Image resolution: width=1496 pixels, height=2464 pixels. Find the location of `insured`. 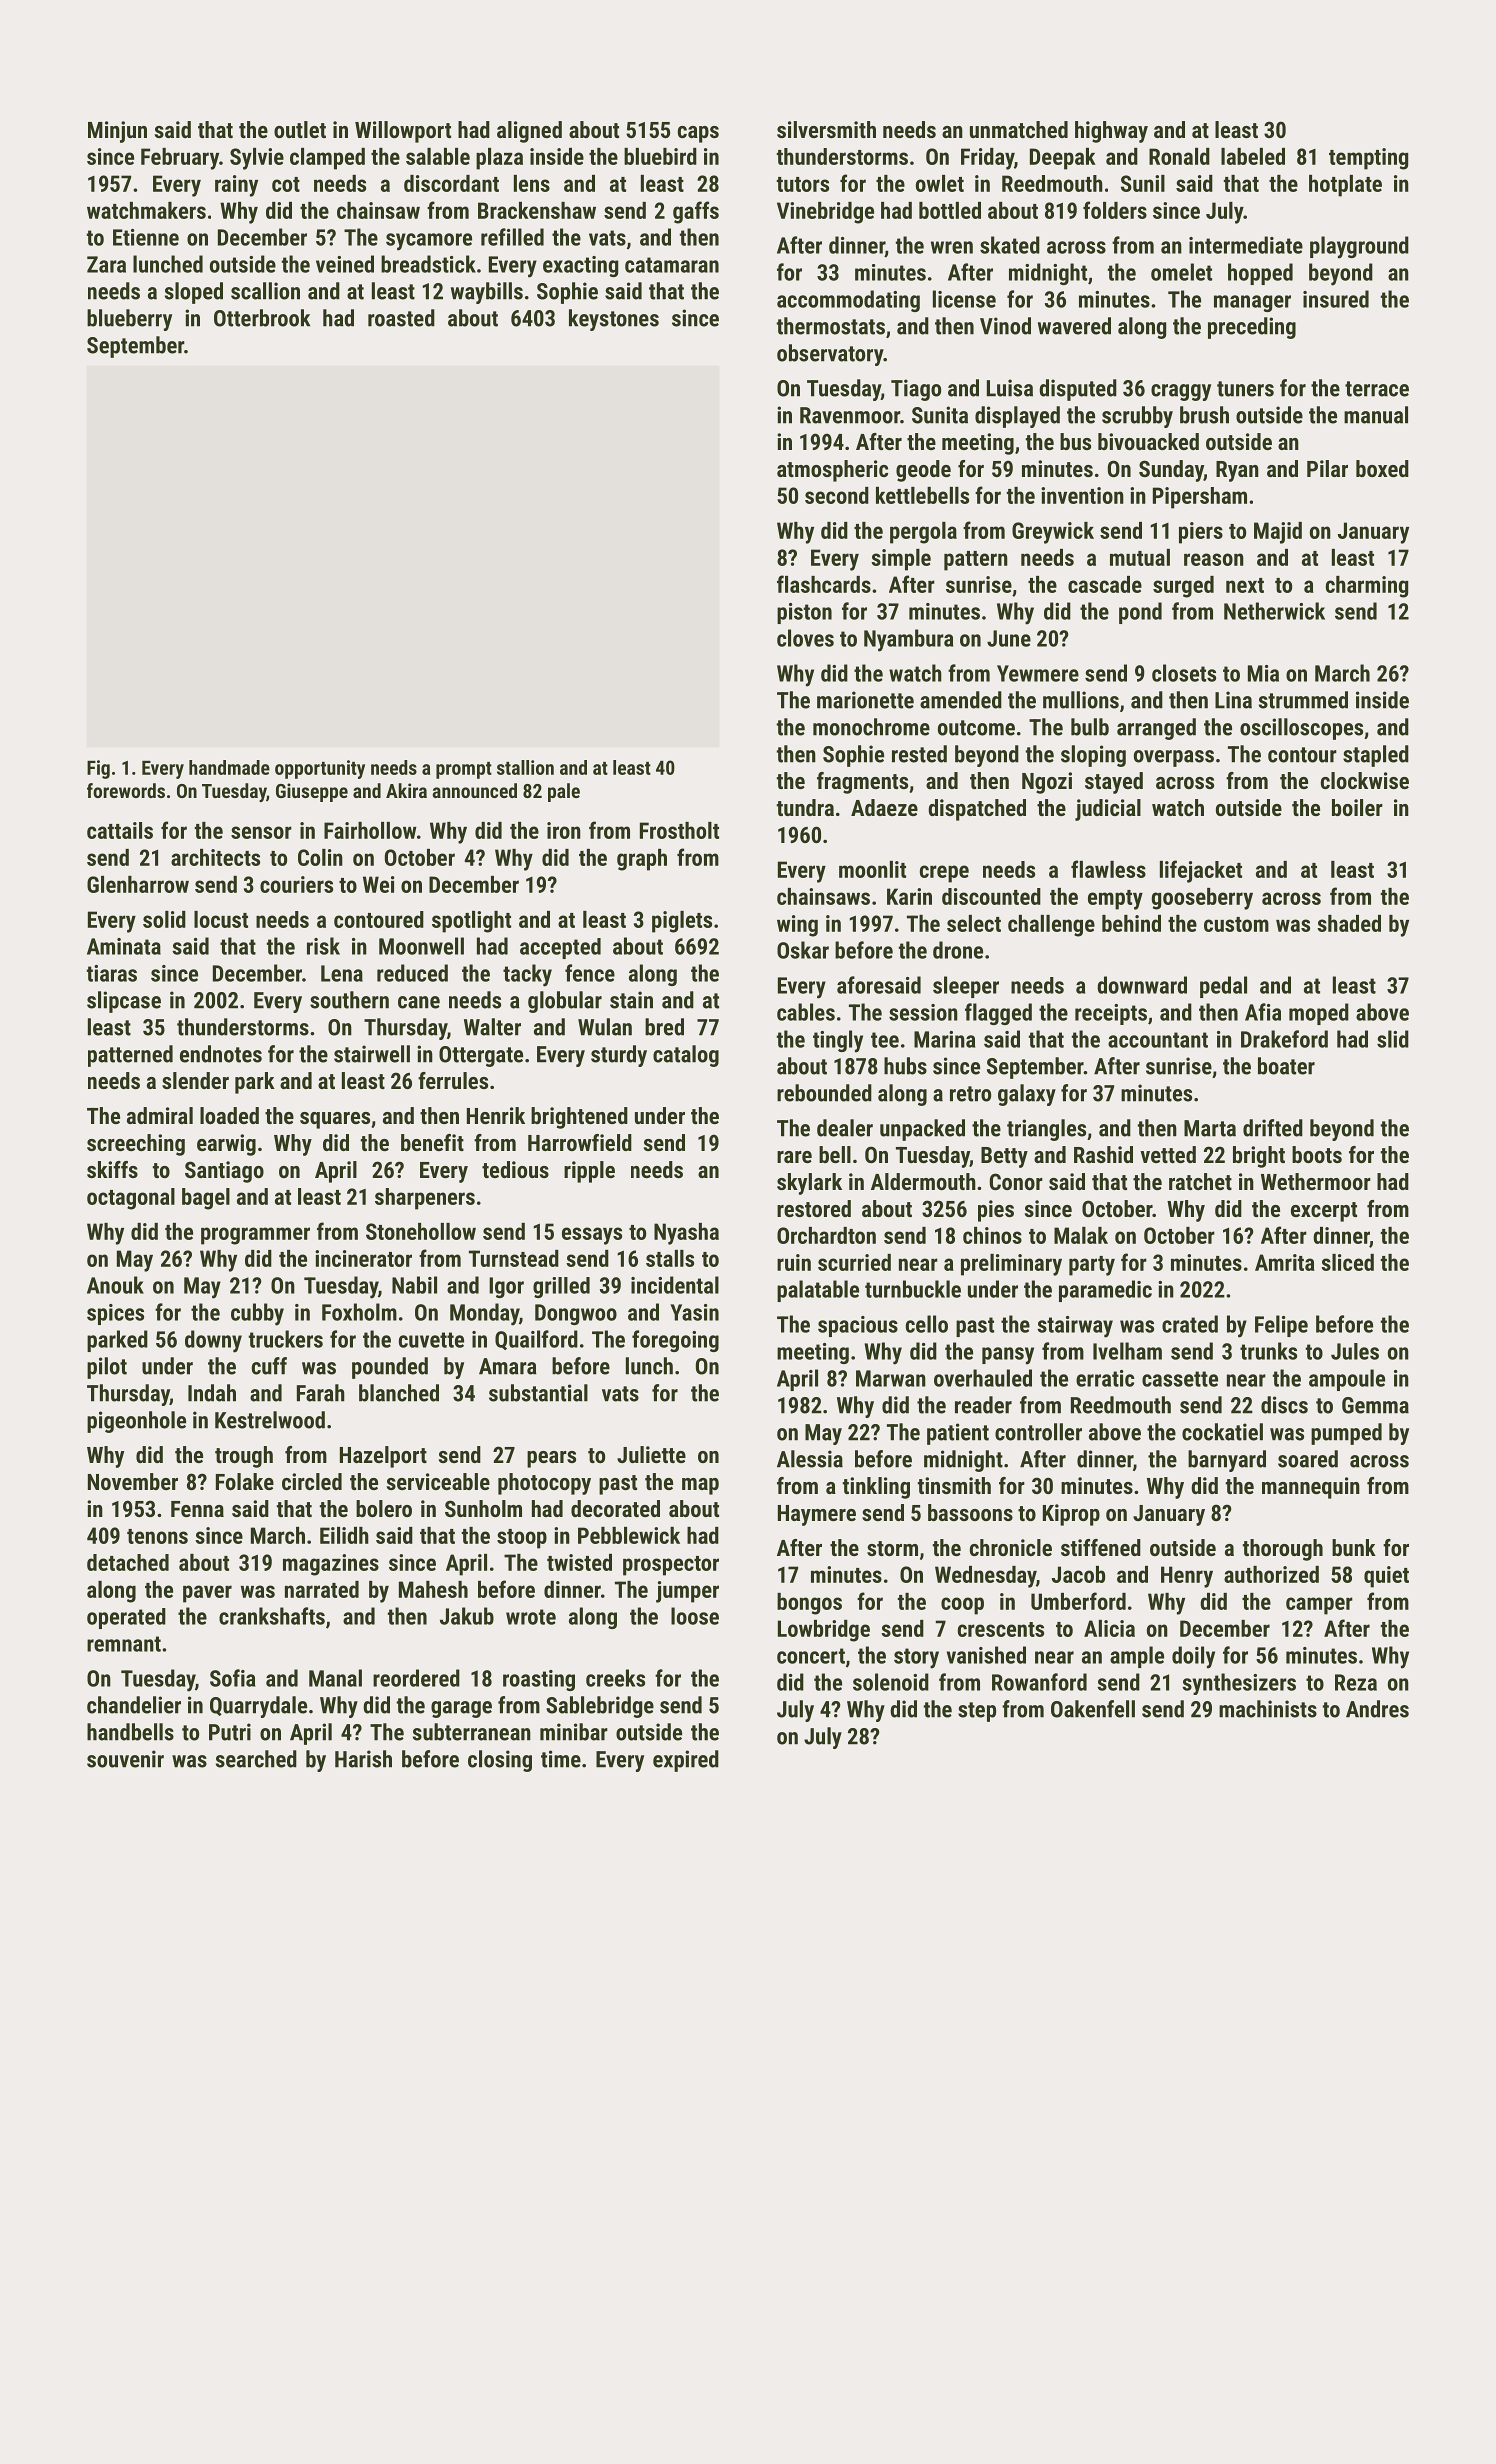

insured is located at coordinates (1336, 299).
